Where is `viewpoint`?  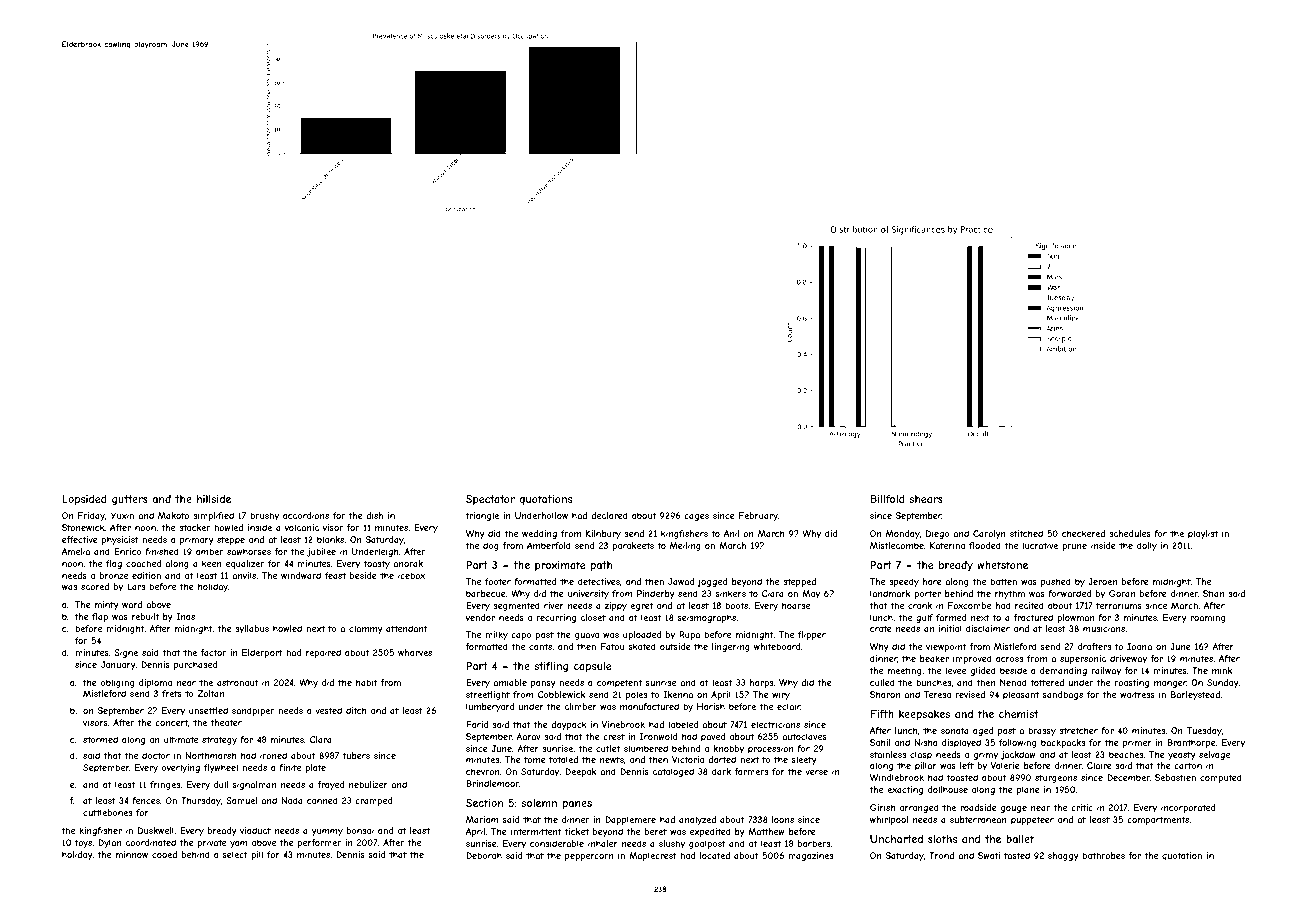
viewpoint is located at coordinates (946, 647).
